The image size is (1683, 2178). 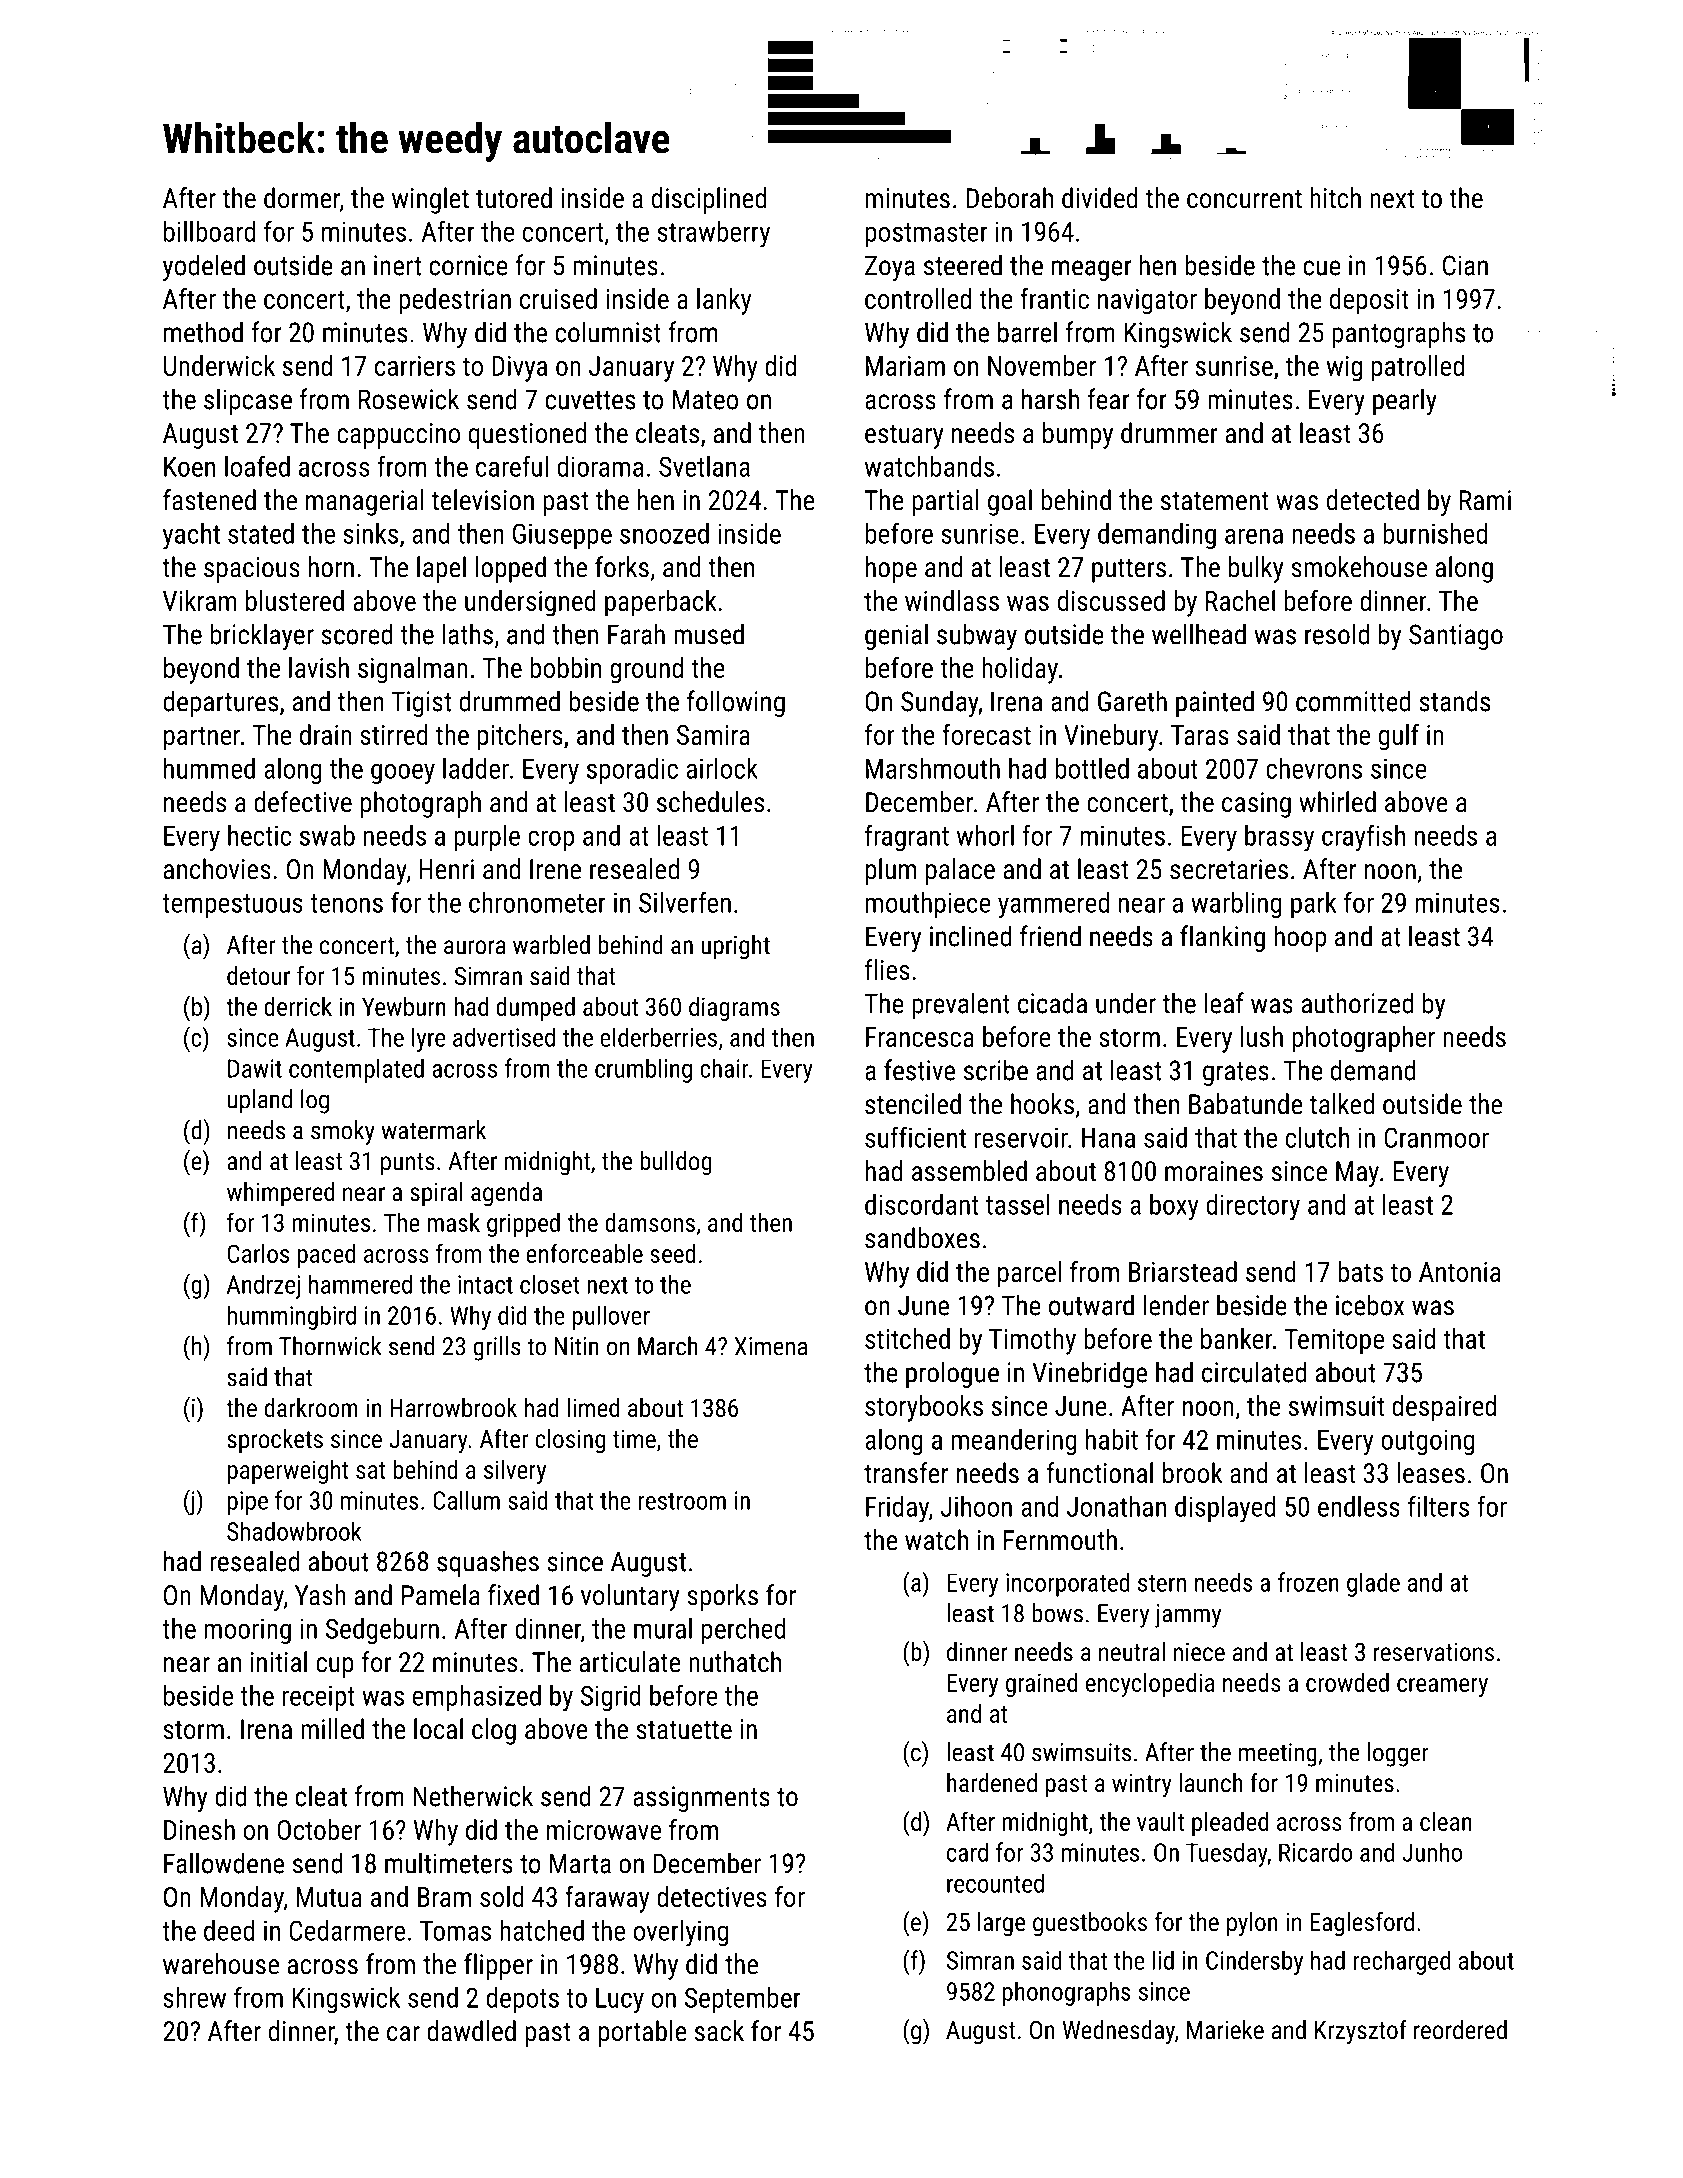 What do you see at coordinates (1360, 1271) in the document?
I see `bats` at bounding box center [1360, 1271].
